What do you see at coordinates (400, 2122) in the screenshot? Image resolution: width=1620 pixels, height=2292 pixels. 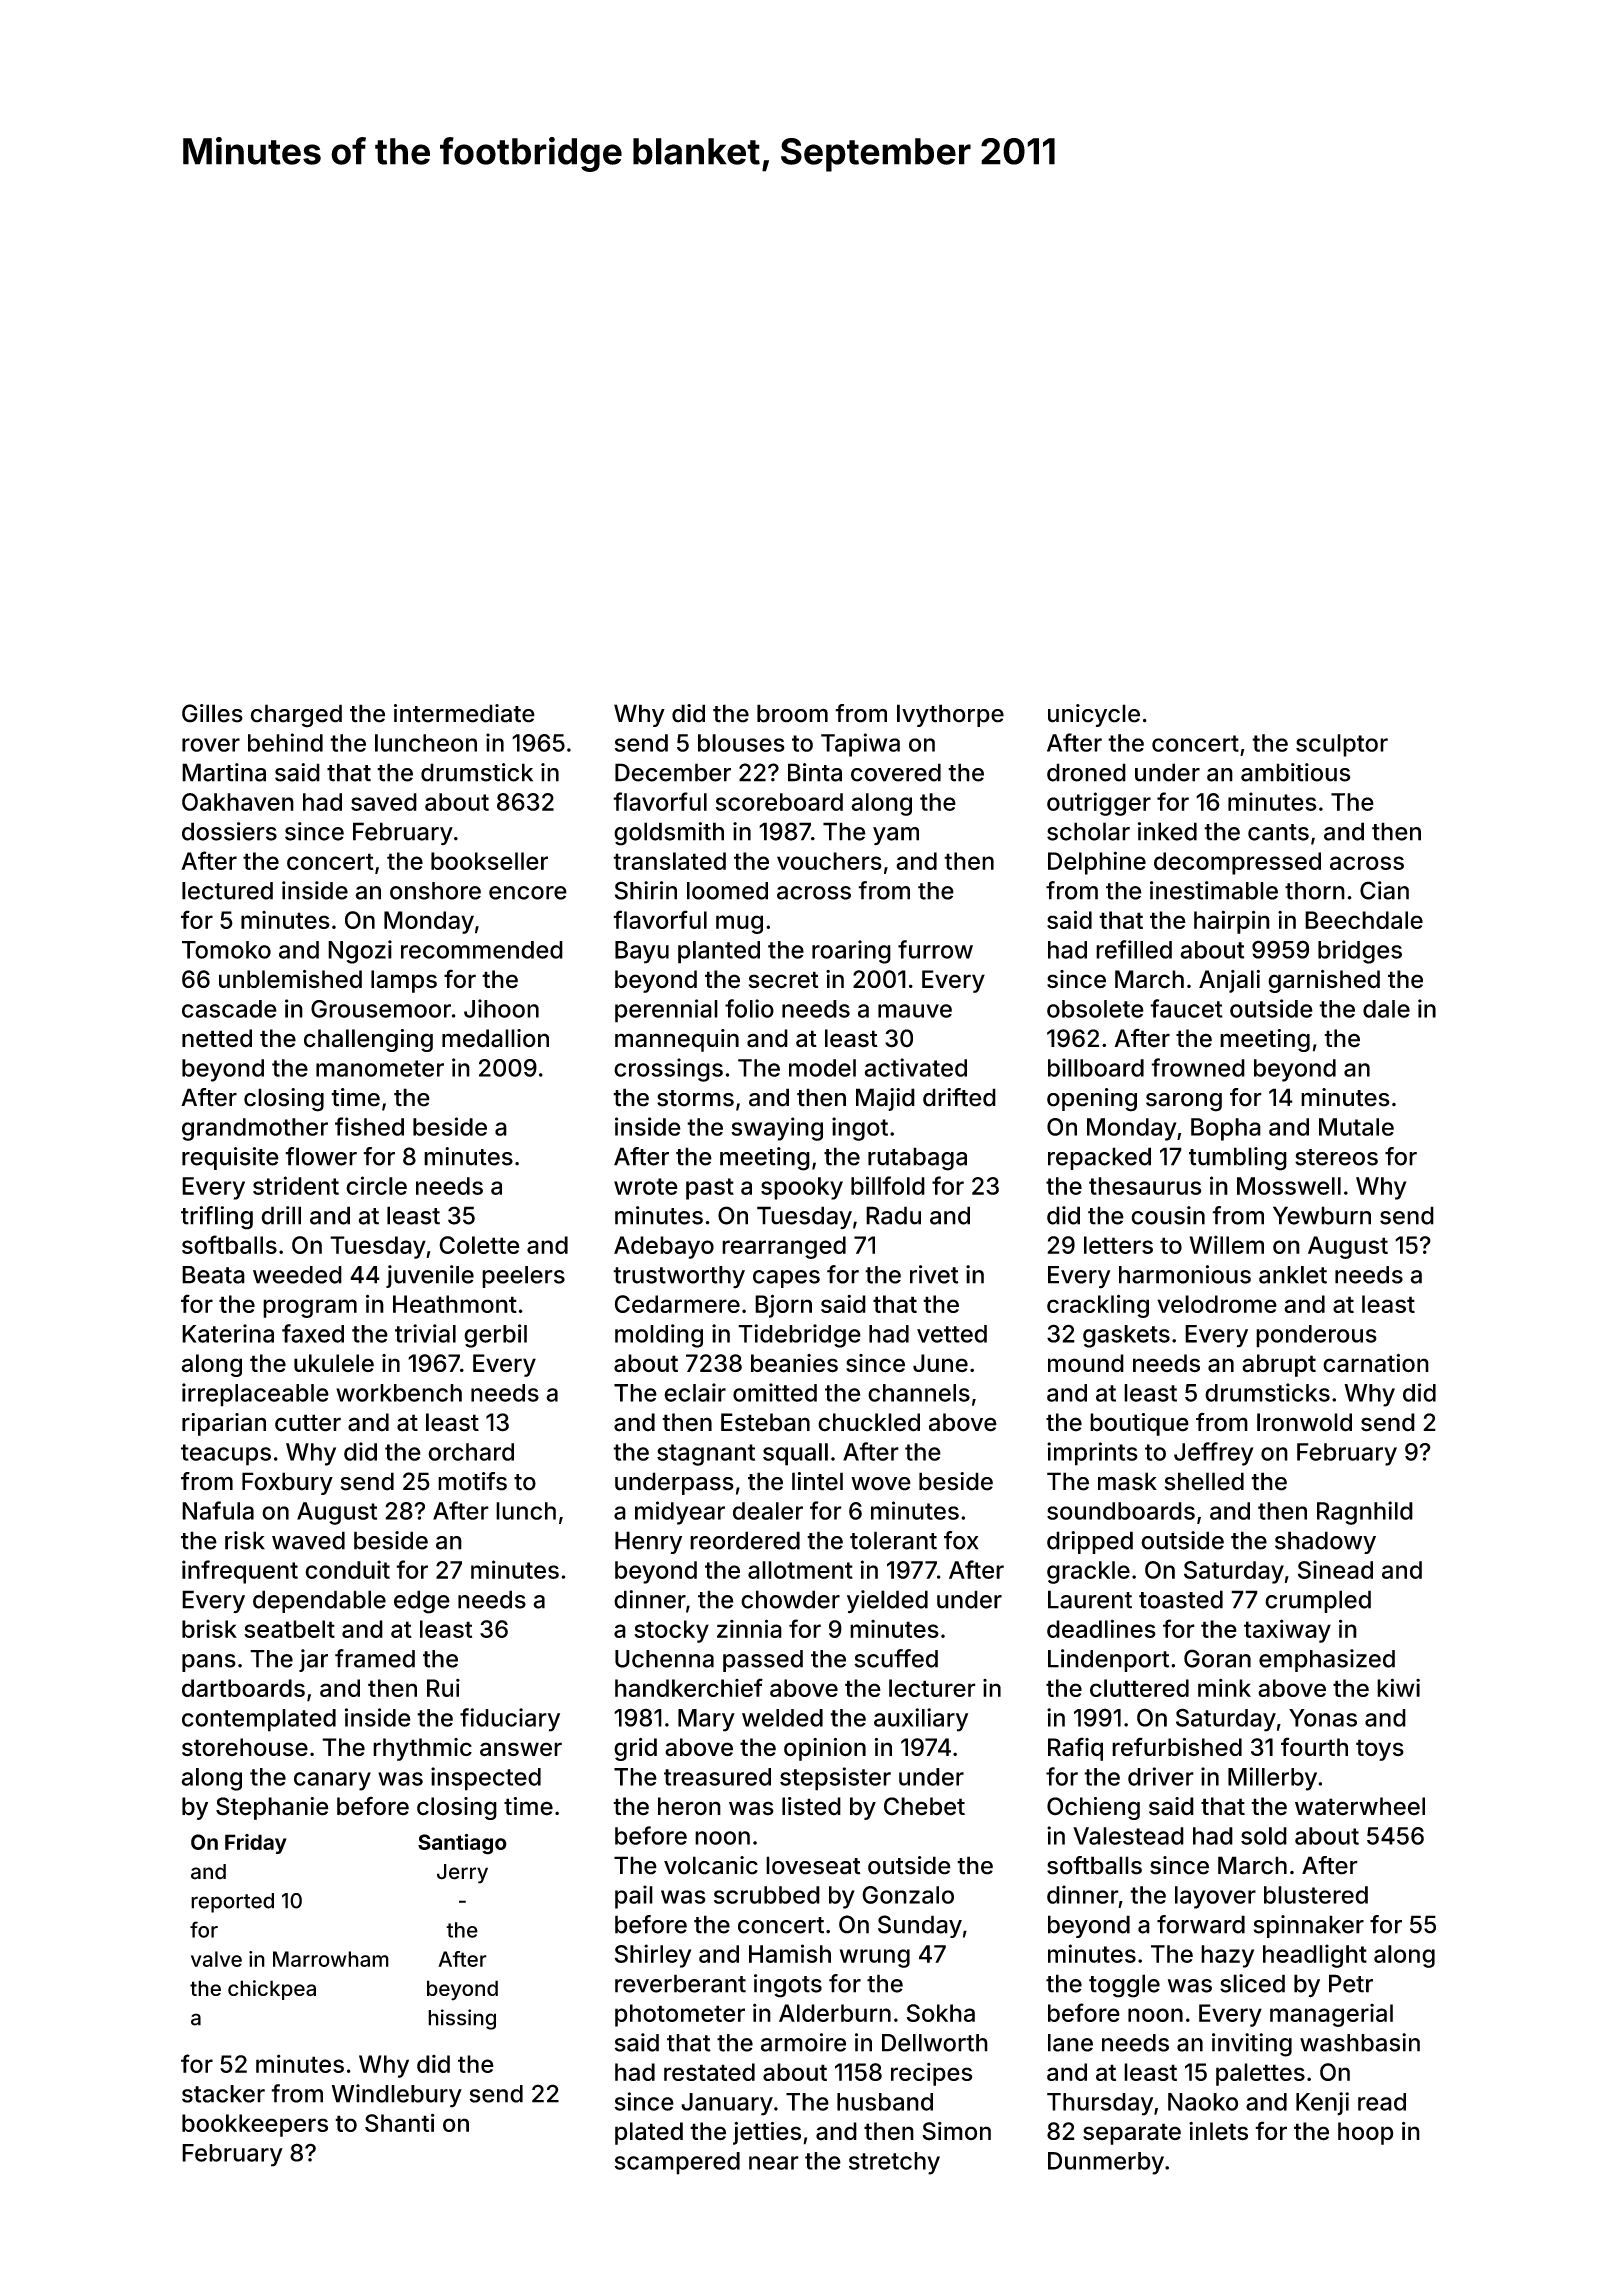 I see `Shanti` at bounding box center [400, 2122].
